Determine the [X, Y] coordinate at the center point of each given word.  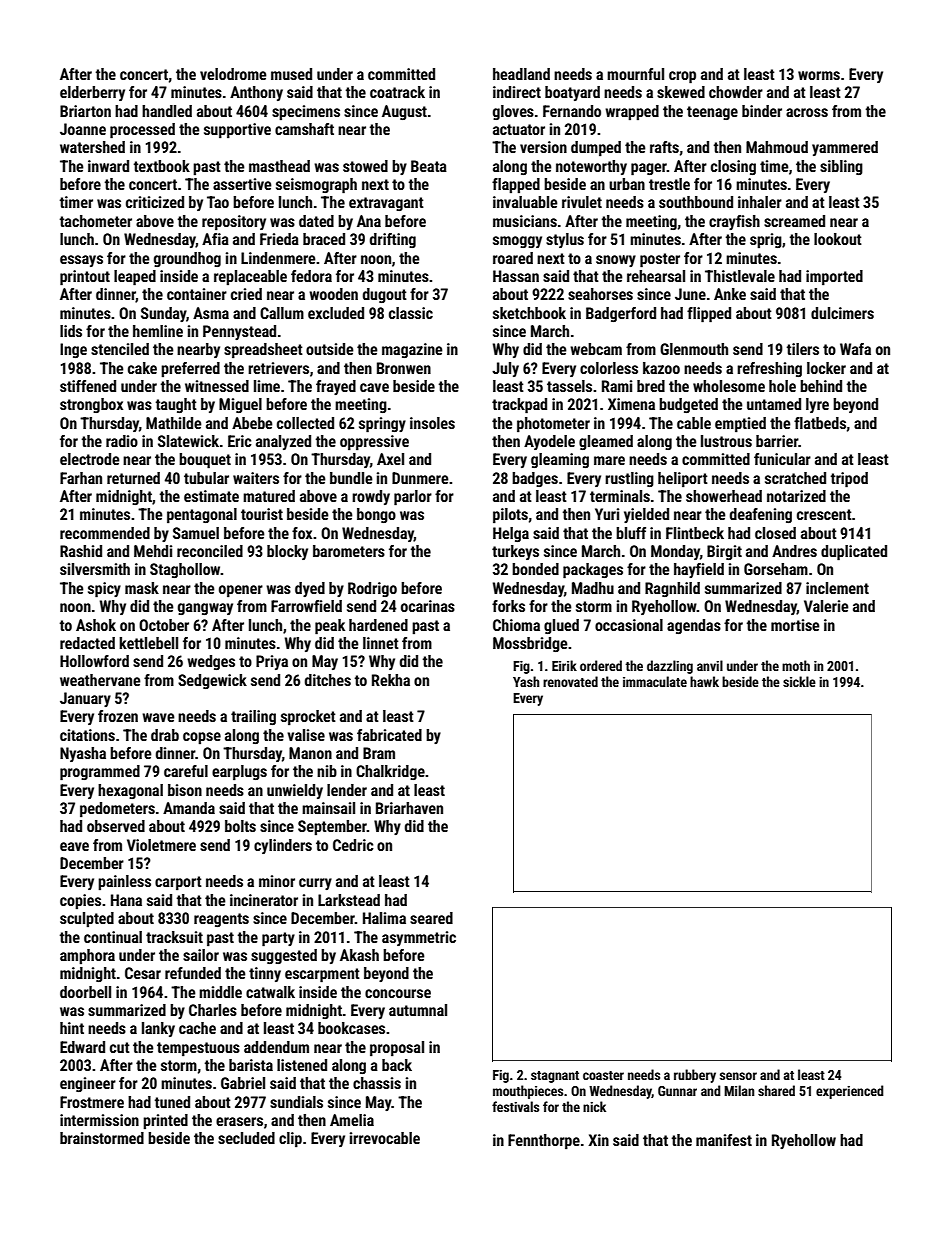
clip [290, 1140]
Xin [598, 1140]
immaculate [655, 681]
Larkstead [349, 900]
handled [167, 111]
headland [521, 74]
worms [819, 75]
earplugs [239, 773]
